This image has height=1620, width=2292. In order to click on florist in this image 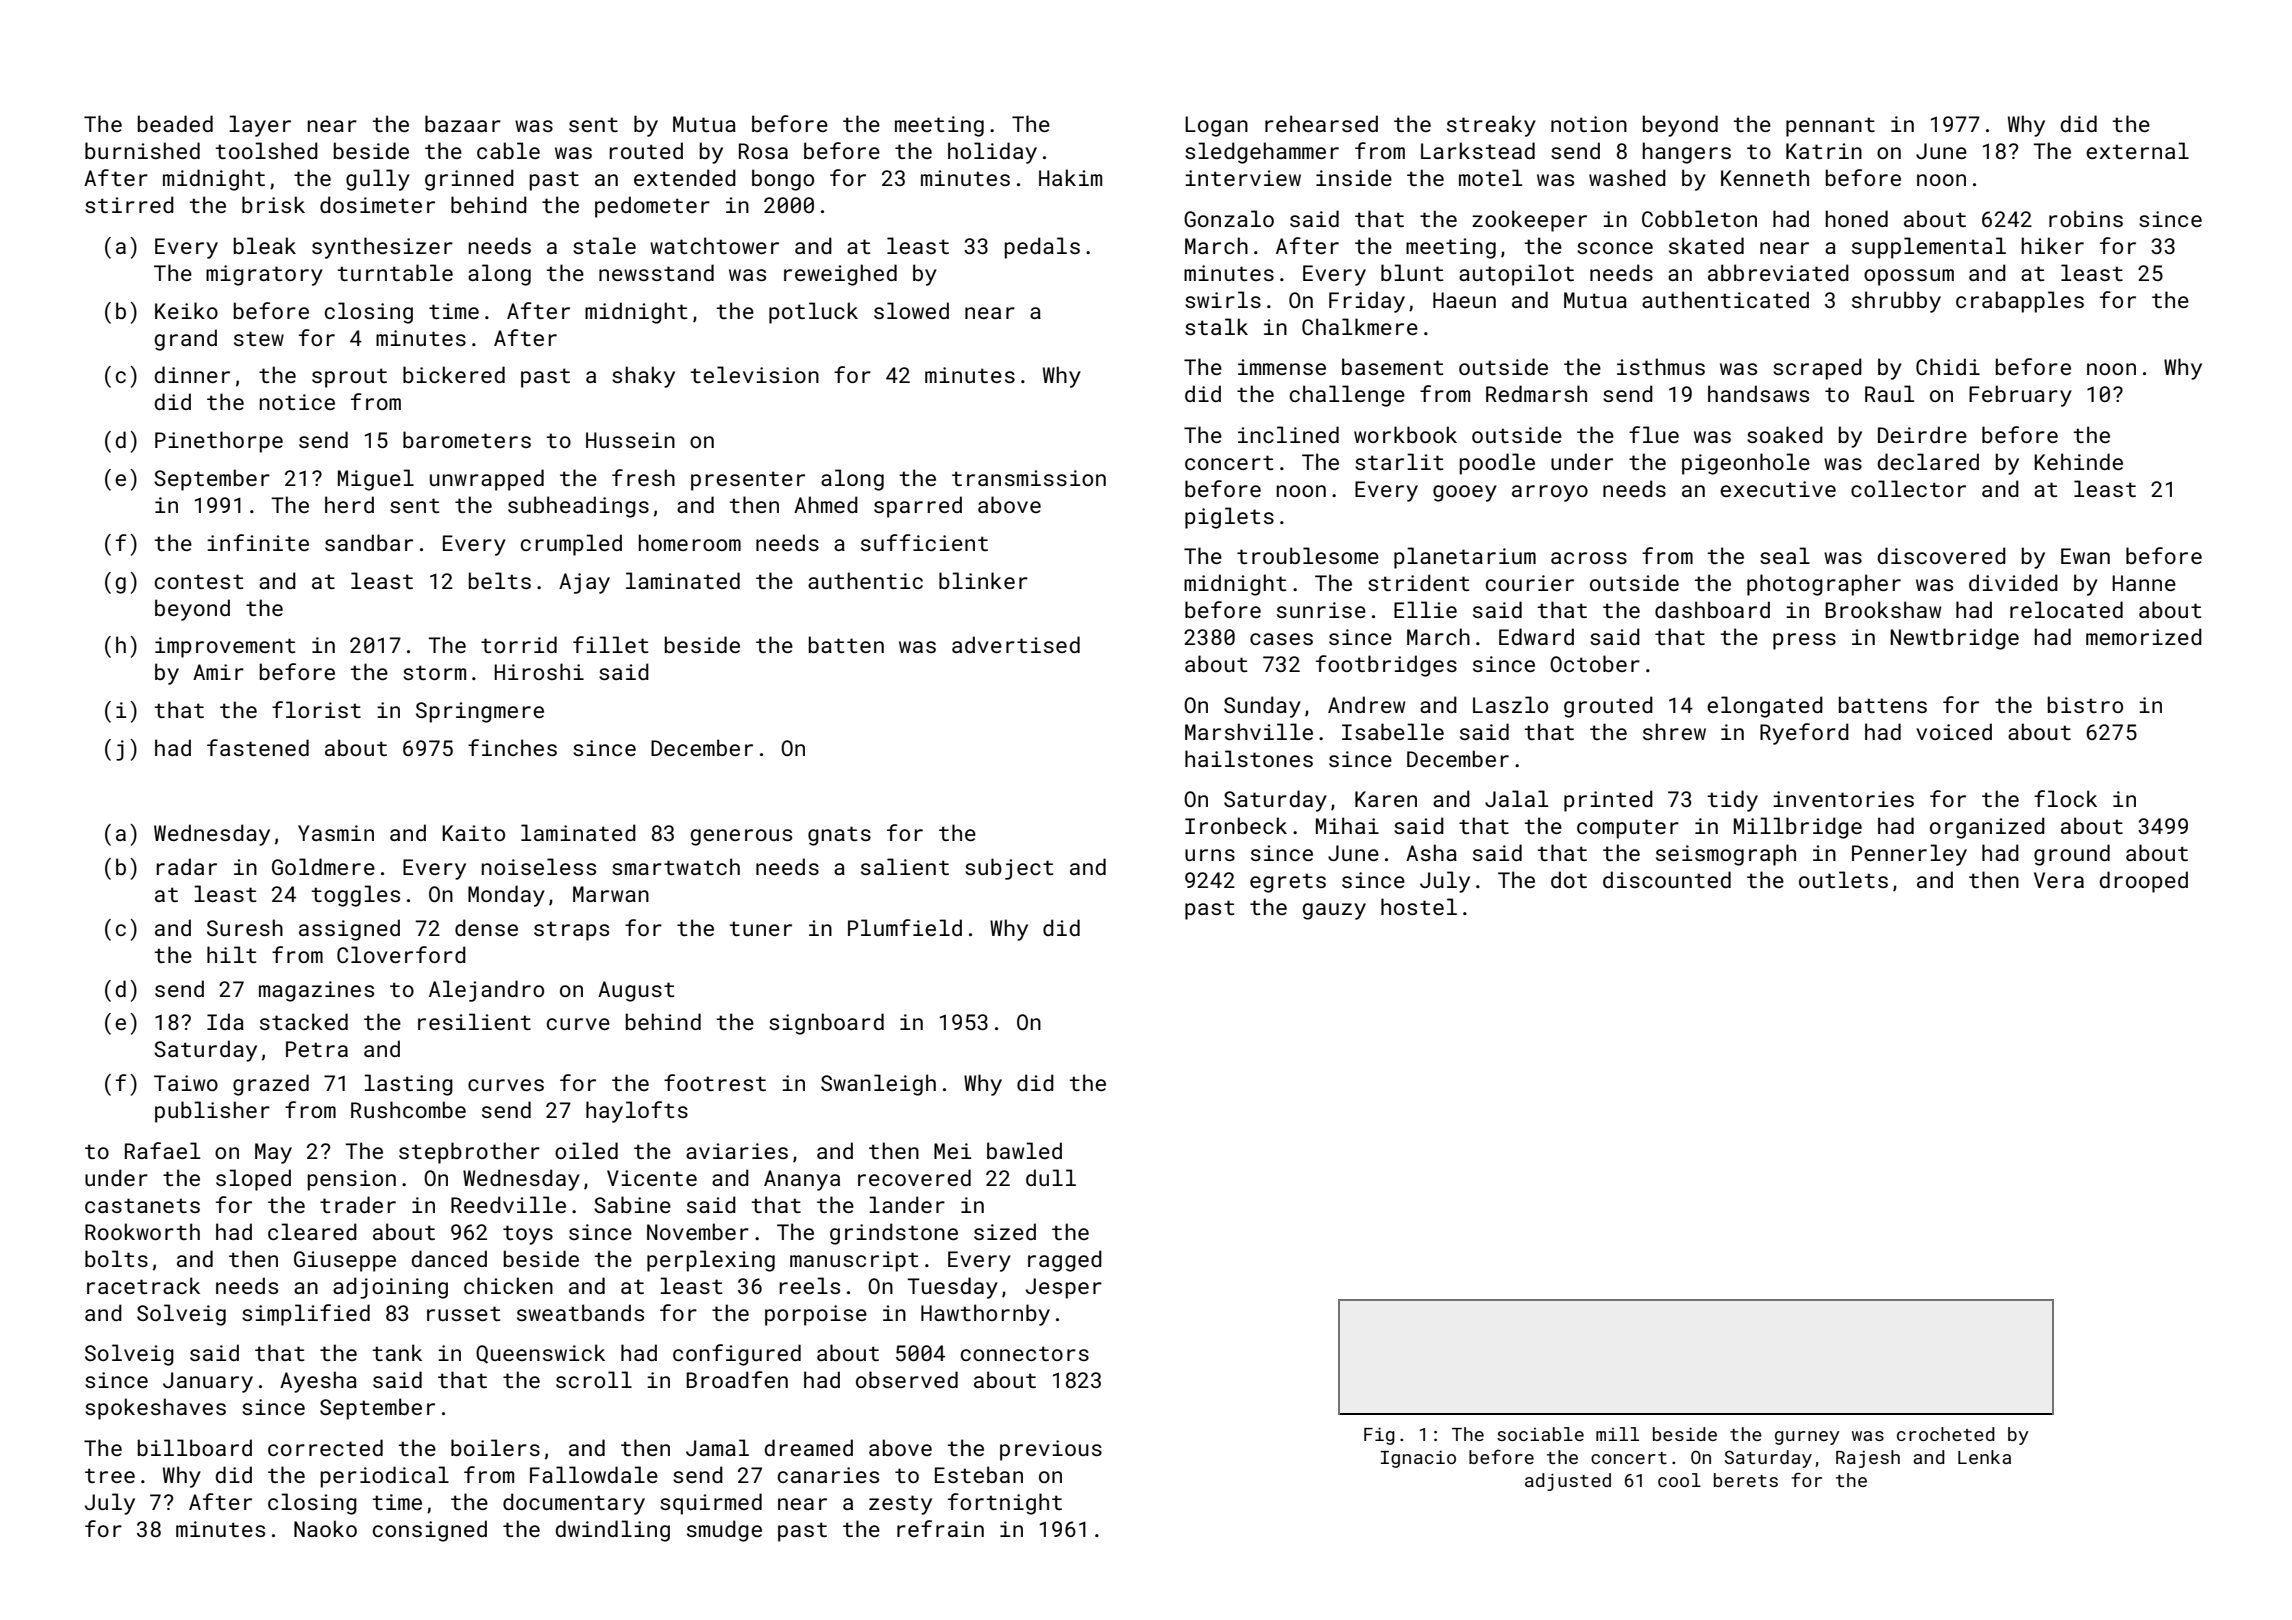, I will do `click(316, 709)`.
